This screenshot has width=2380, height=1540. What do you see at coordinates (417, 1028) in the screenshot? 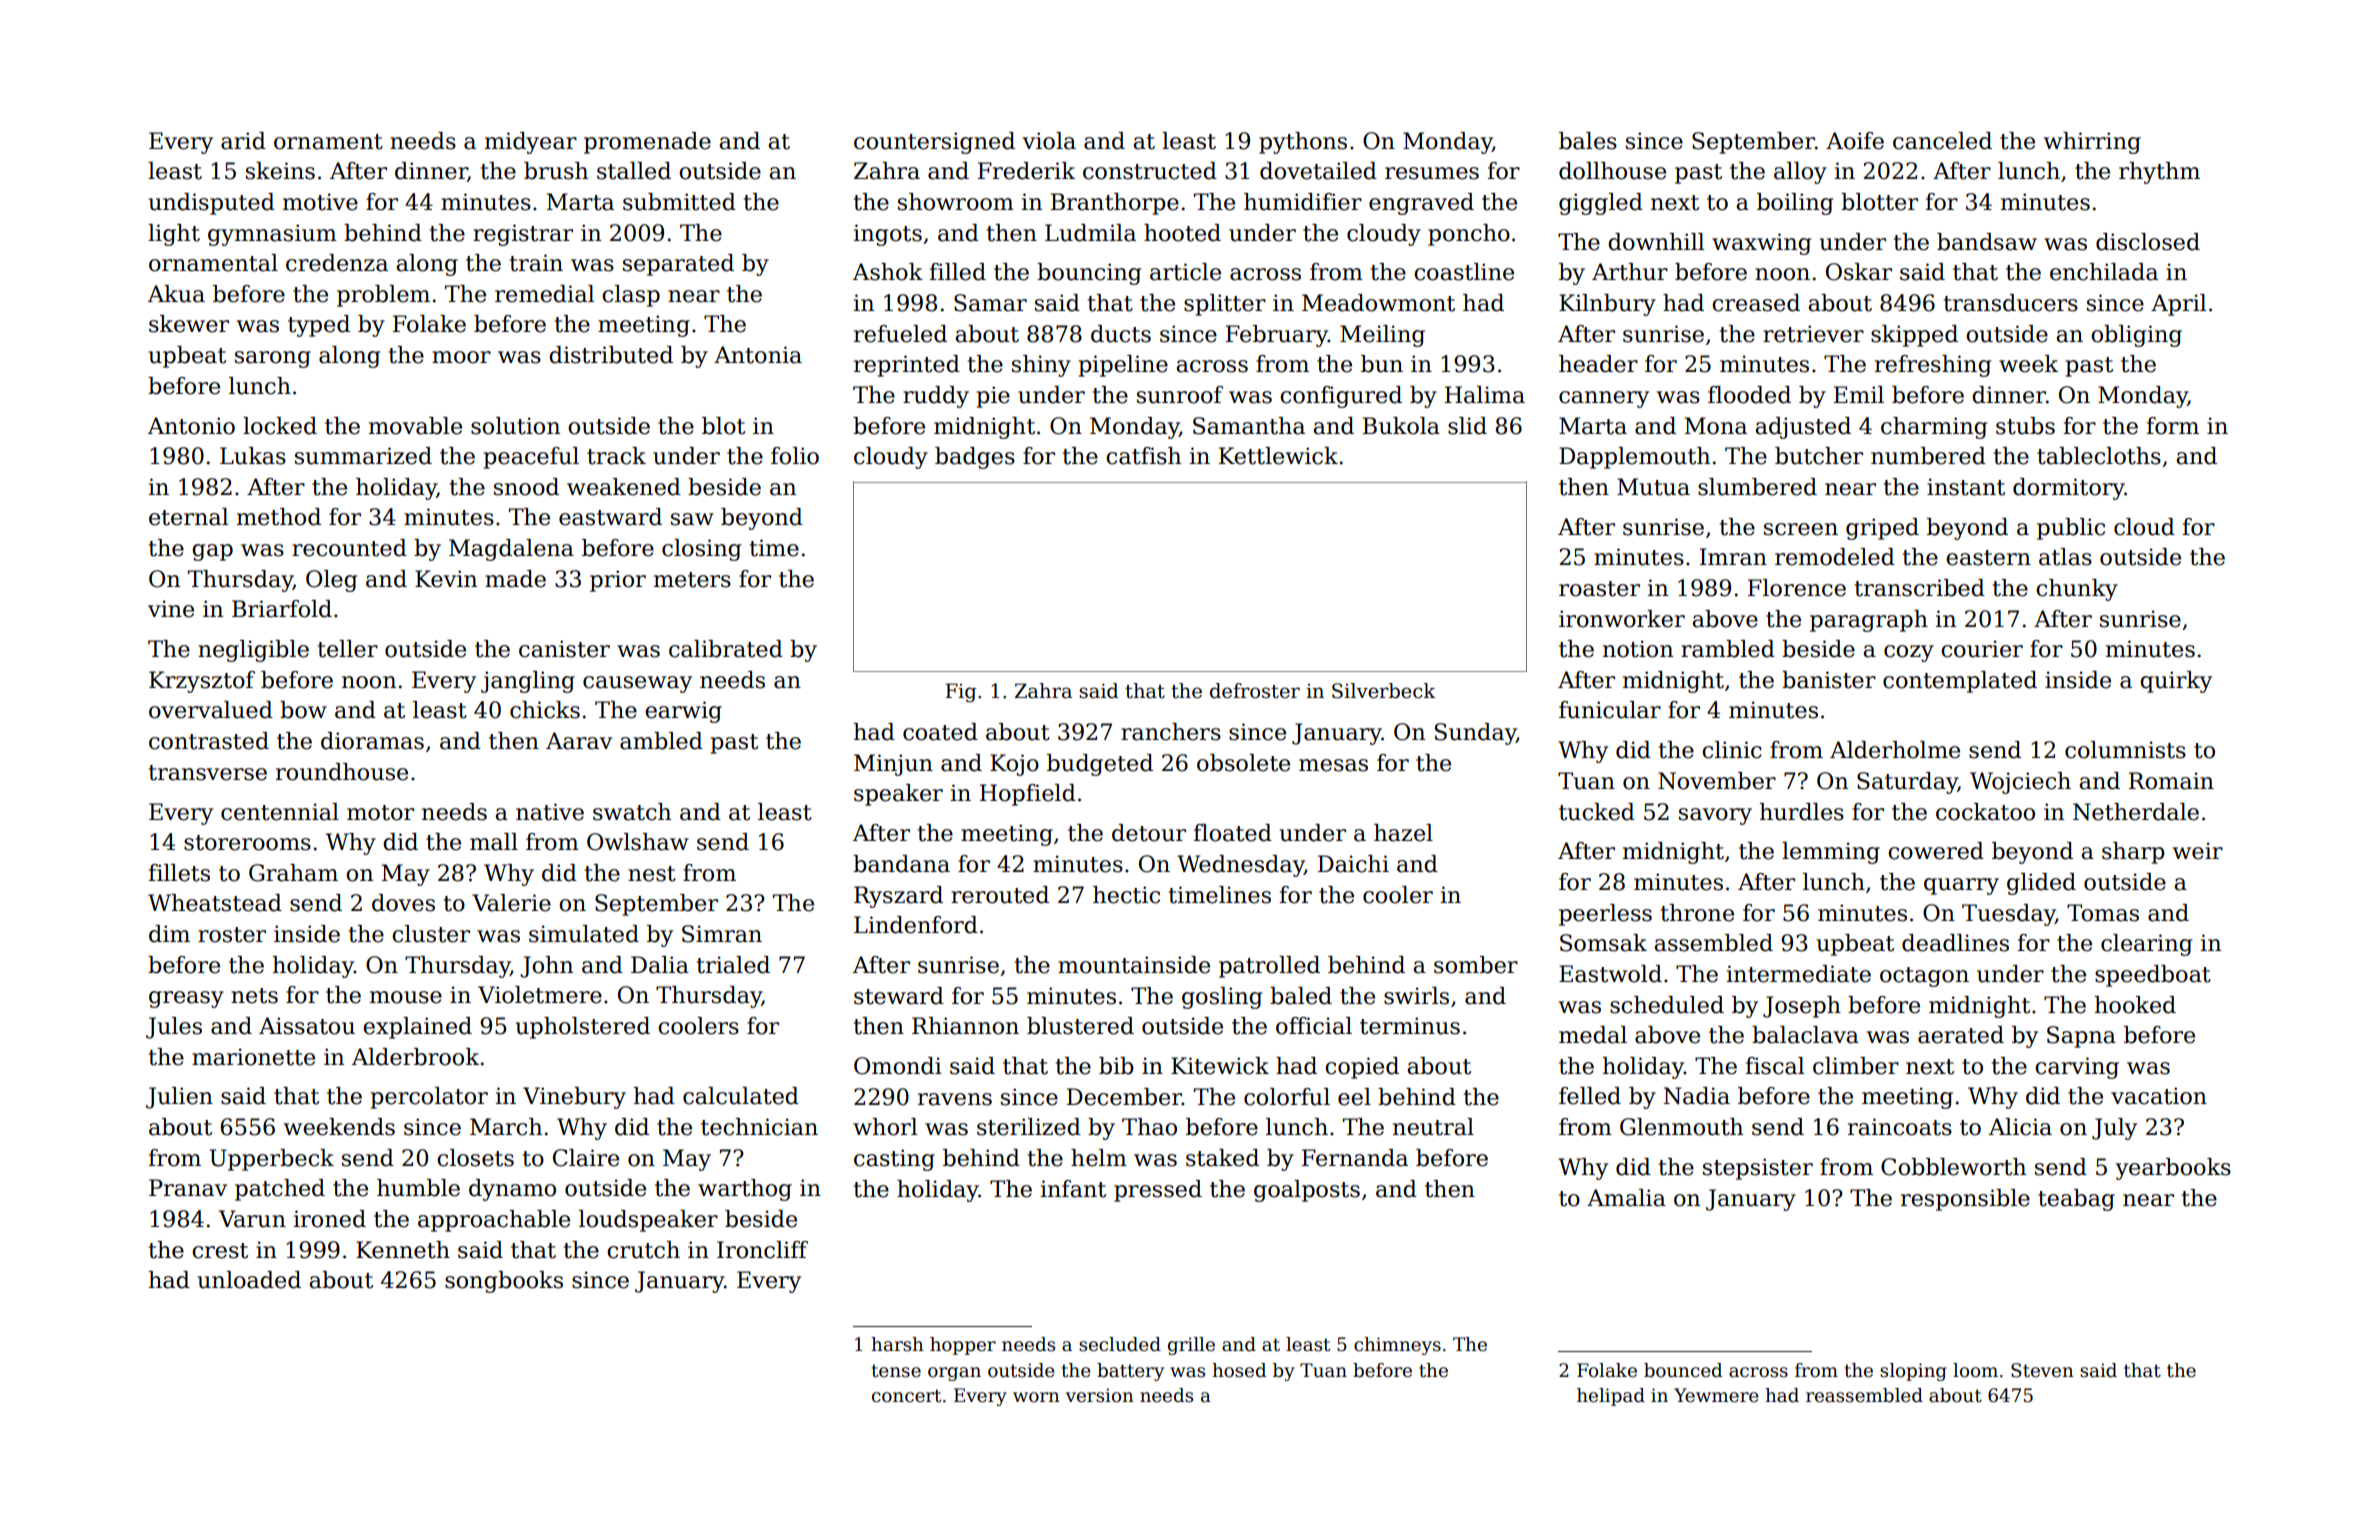
I see `explained` at bounding box center [417, 1028].
